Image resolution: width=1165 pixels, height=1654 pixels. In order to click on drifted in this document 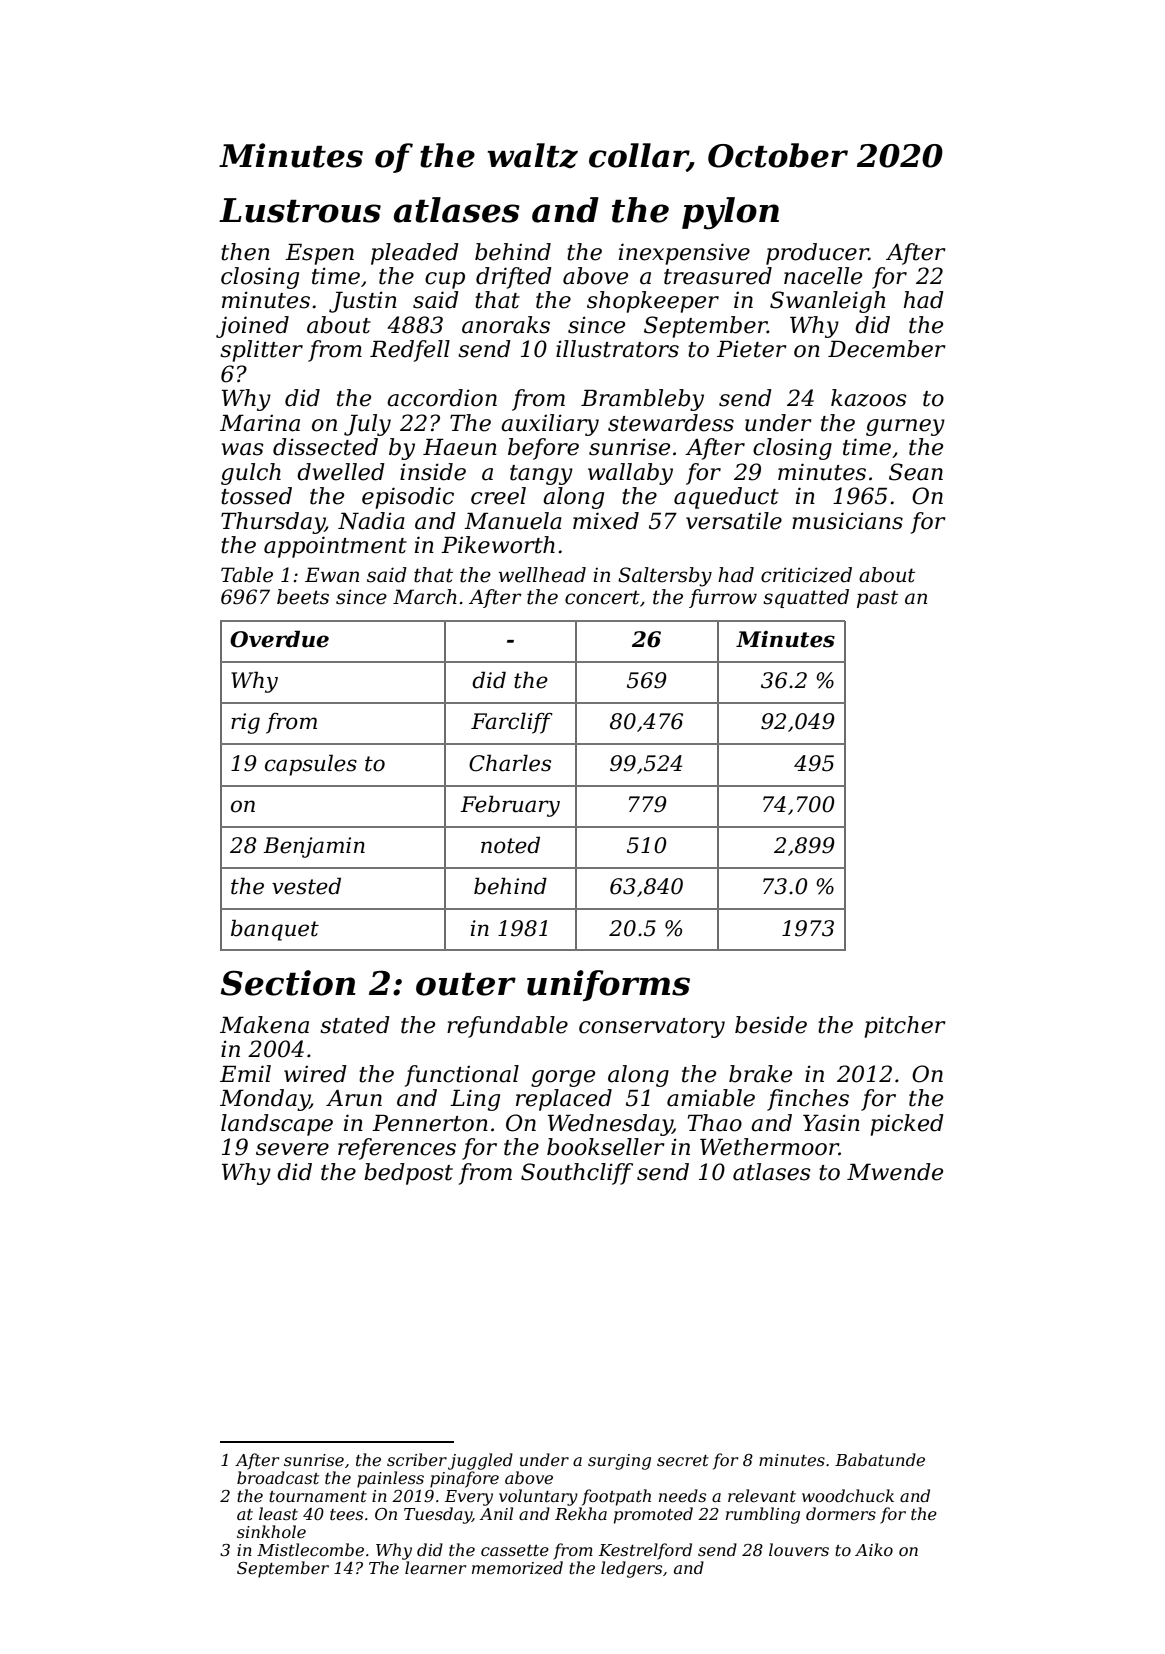, I will do `click(514, 278)`.
